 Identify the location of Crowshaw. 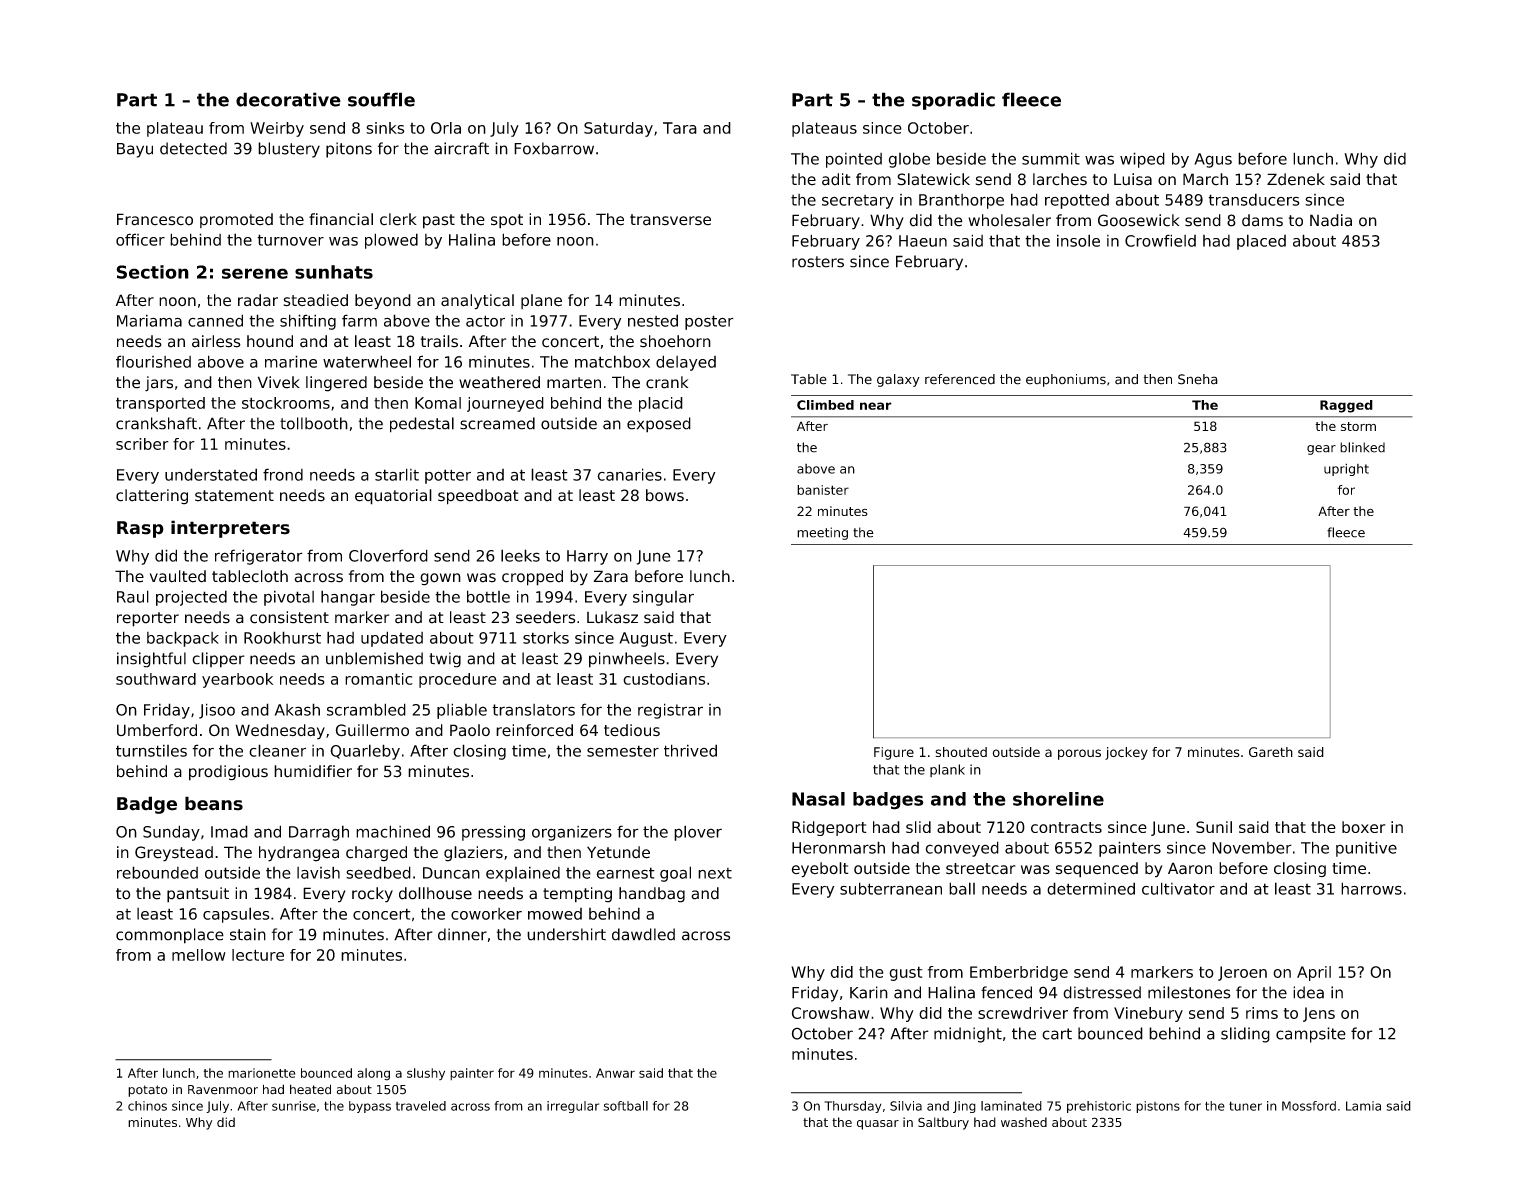
(830, 1013).
